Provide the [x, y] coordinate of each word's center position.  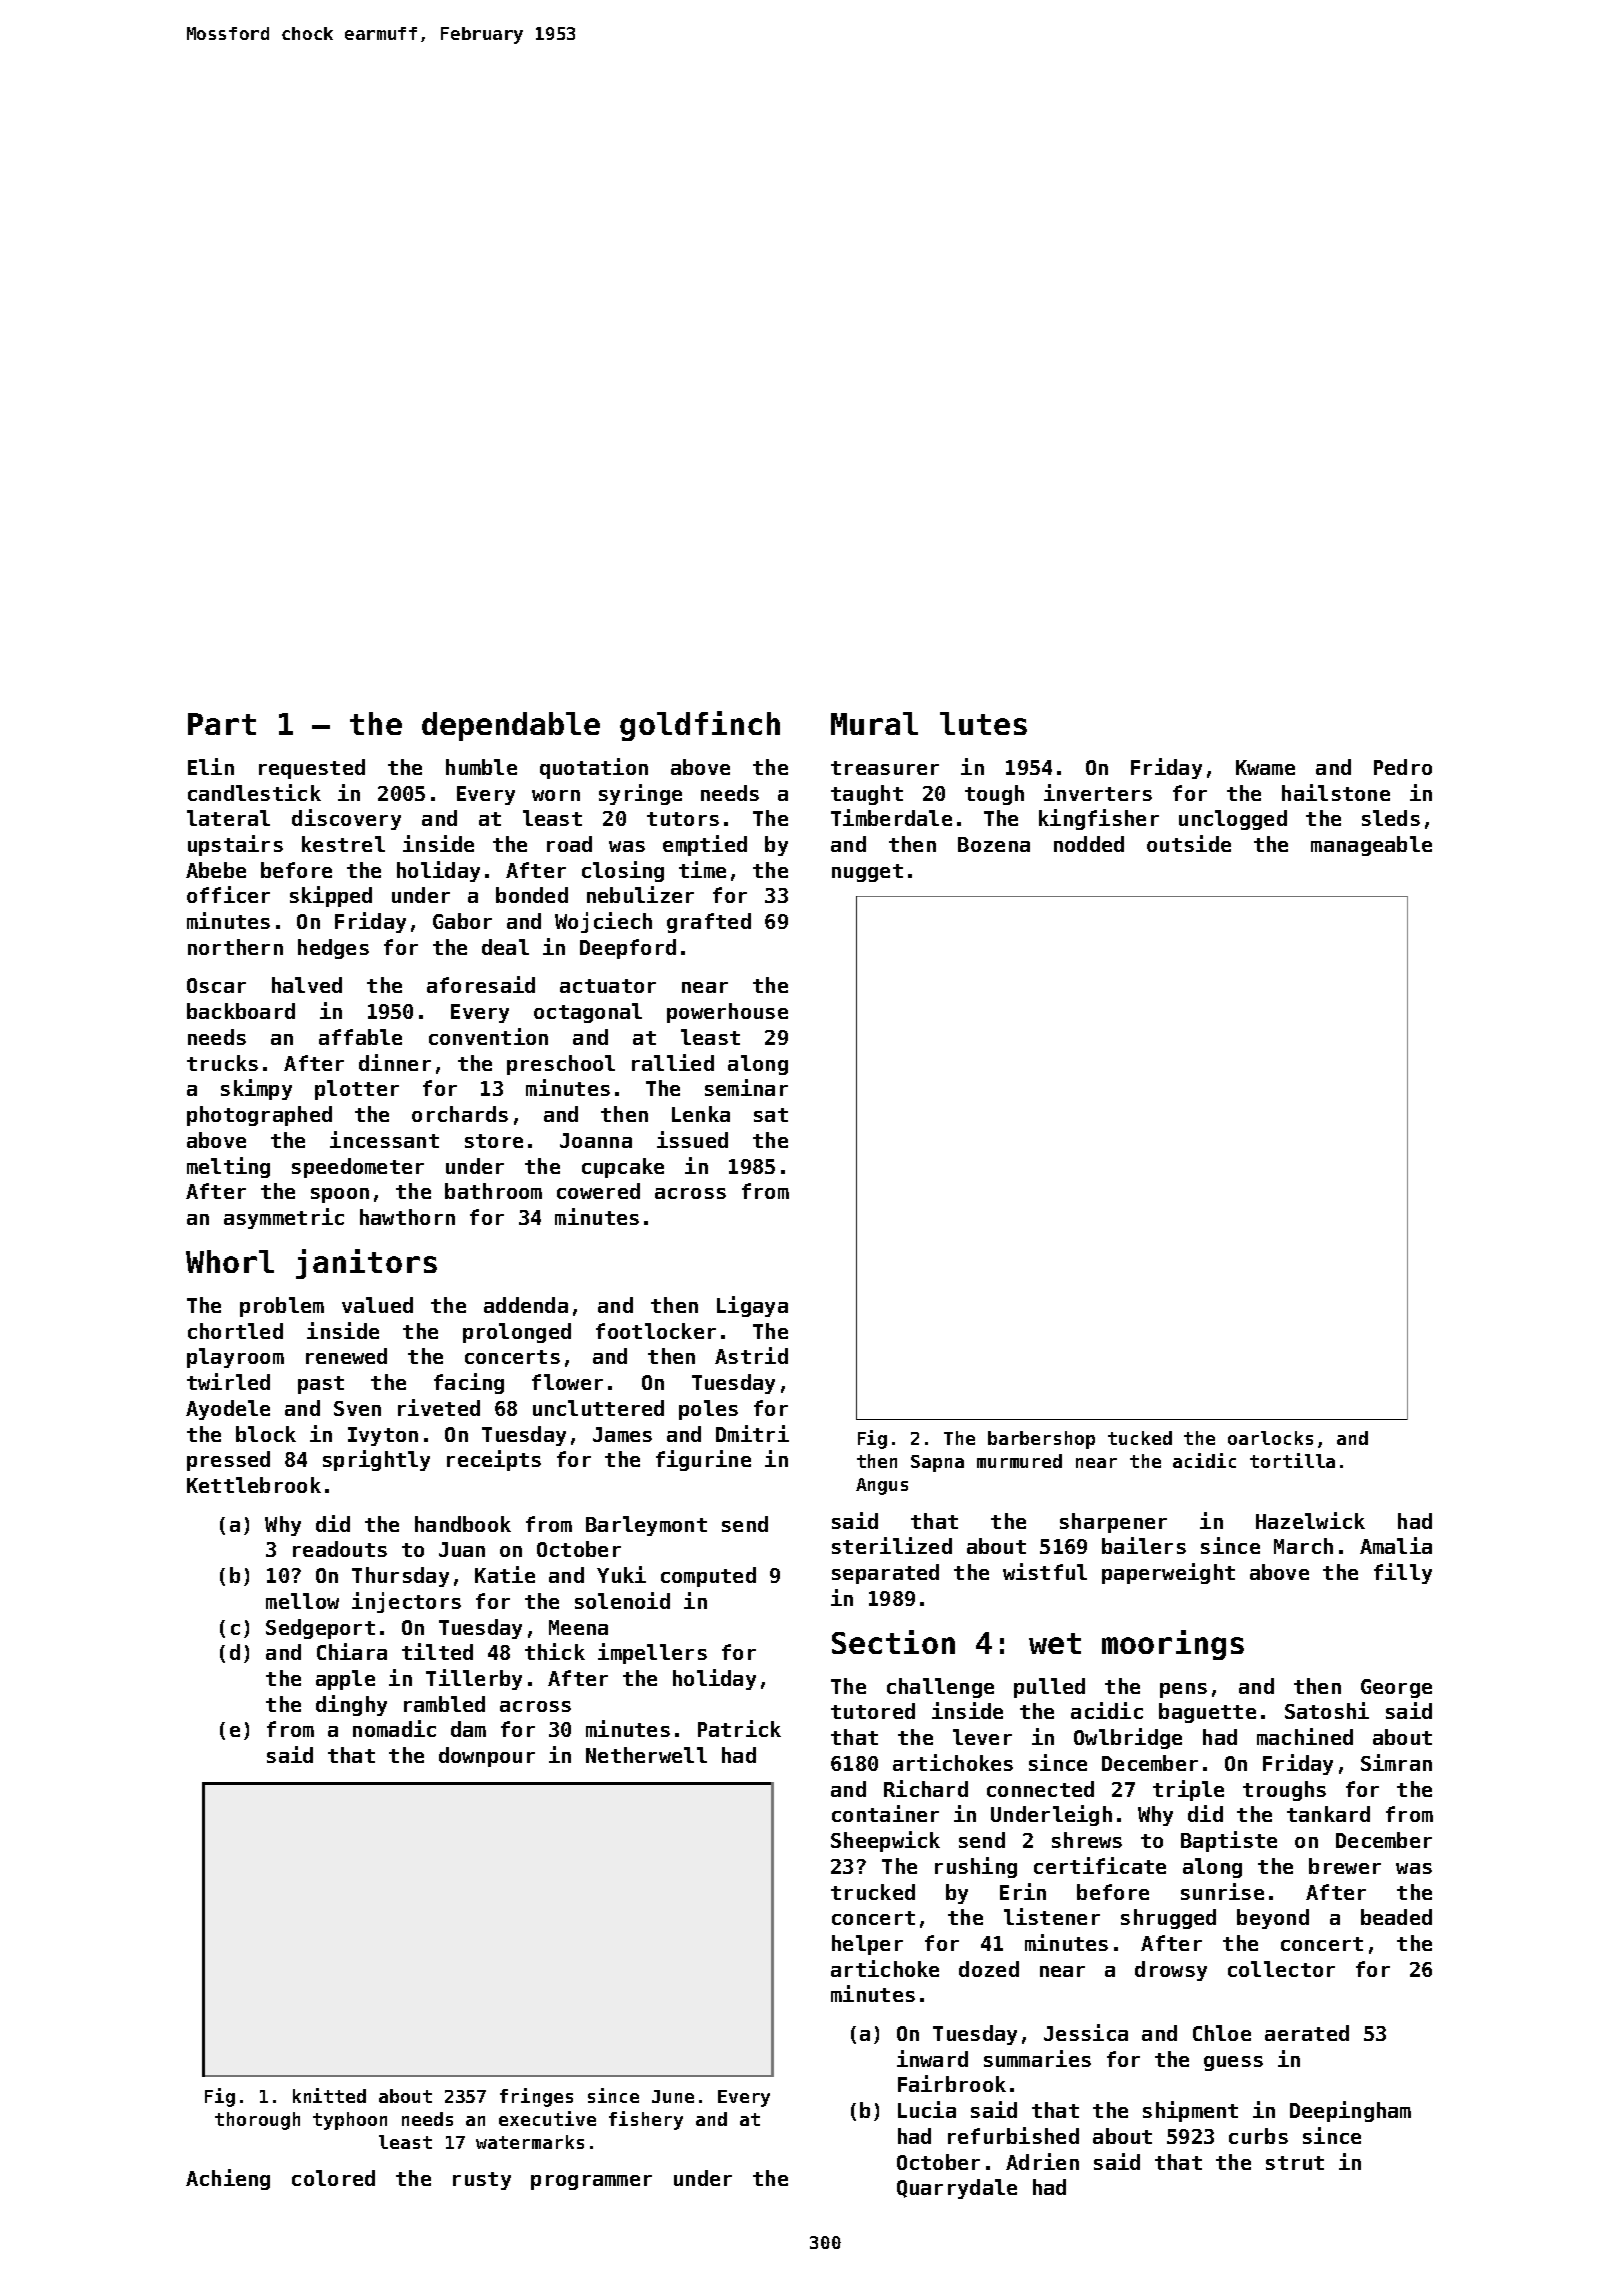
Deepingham [1350, 2111]
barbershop [1041, 1440]
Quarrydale [957, 2189]
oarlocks [1270, 1438]
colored [333, 2178]
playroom [235, 1358]
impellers [652, 1653]
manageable [1371, 846]
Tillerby [474, 1679]
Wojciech [603, 922]
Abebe [216, 870]
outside [1189, 843]
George [1396, 1688]
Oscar [216, 985]
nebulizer [640, 894]
